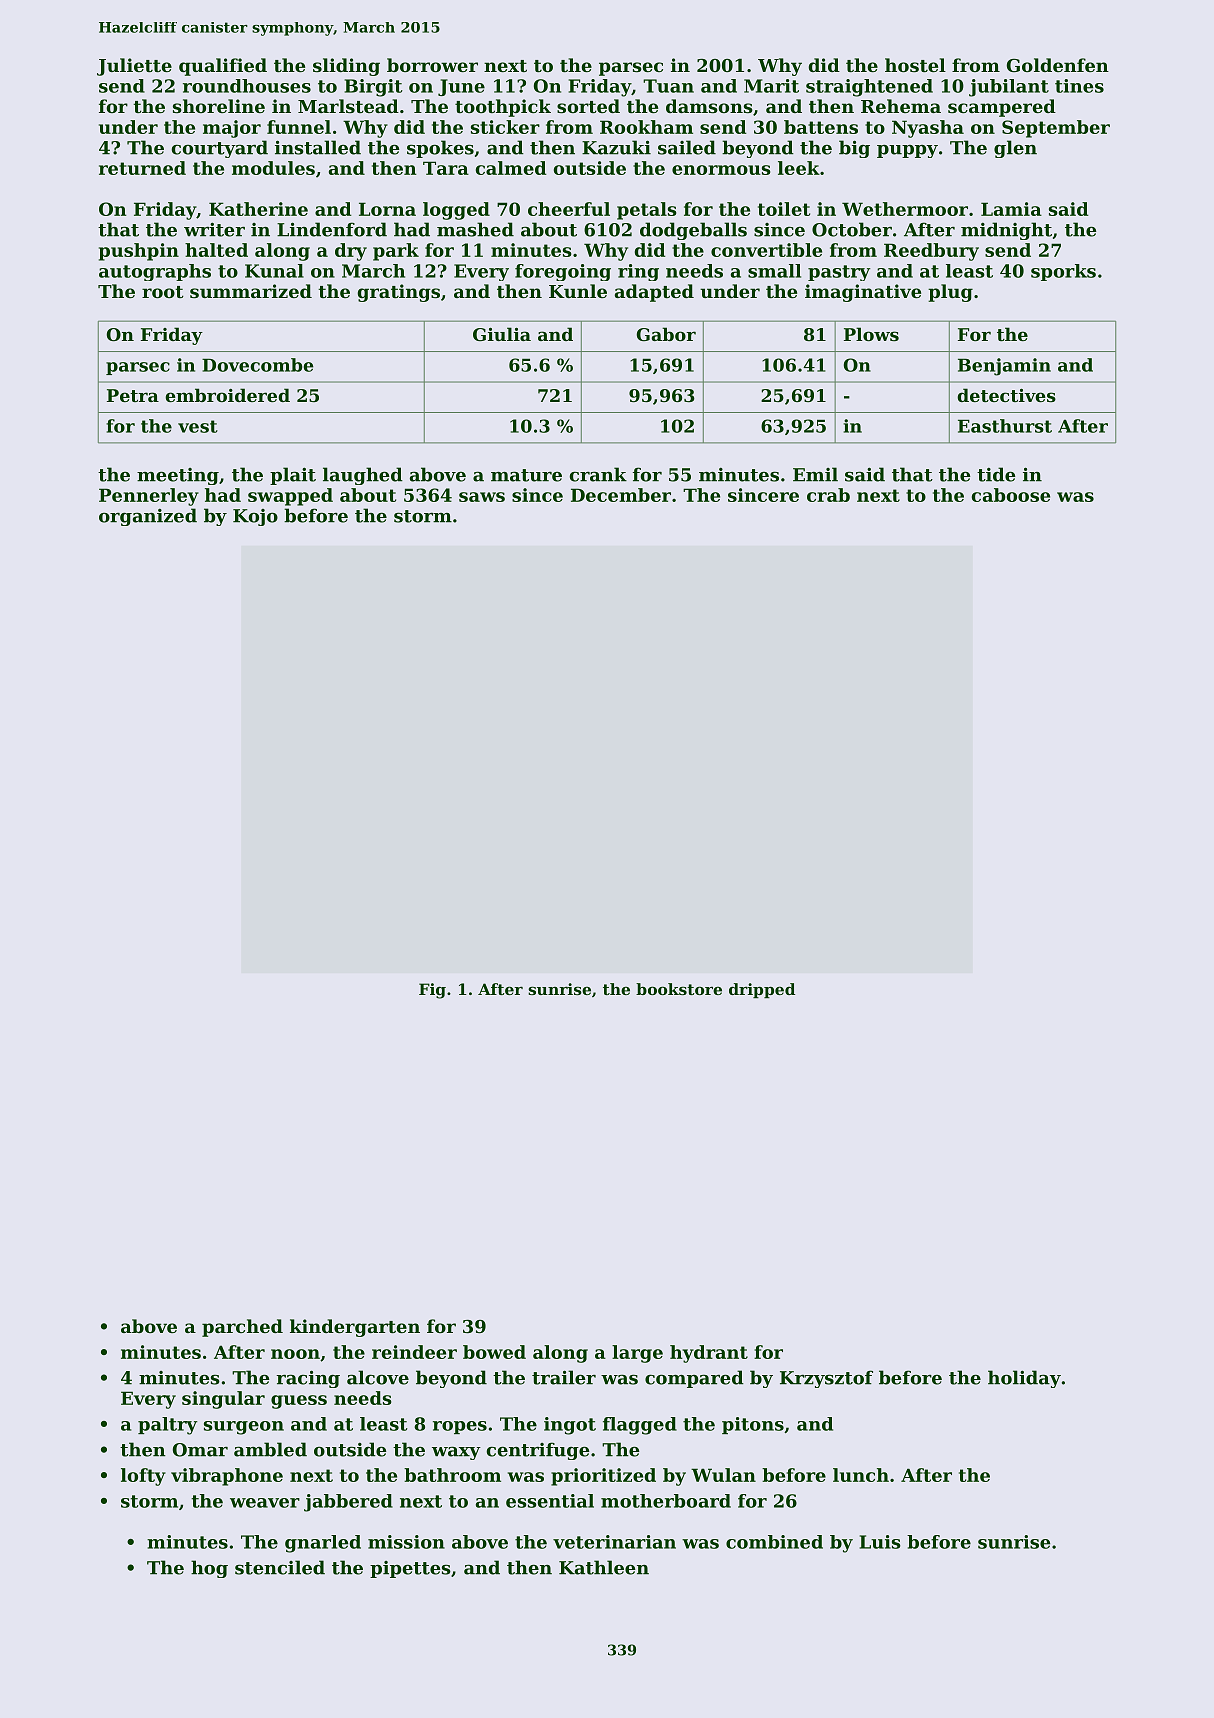  What do you see at coordinates (461, 87) in the page?
I see `June` at bounding box center [461, 87].
